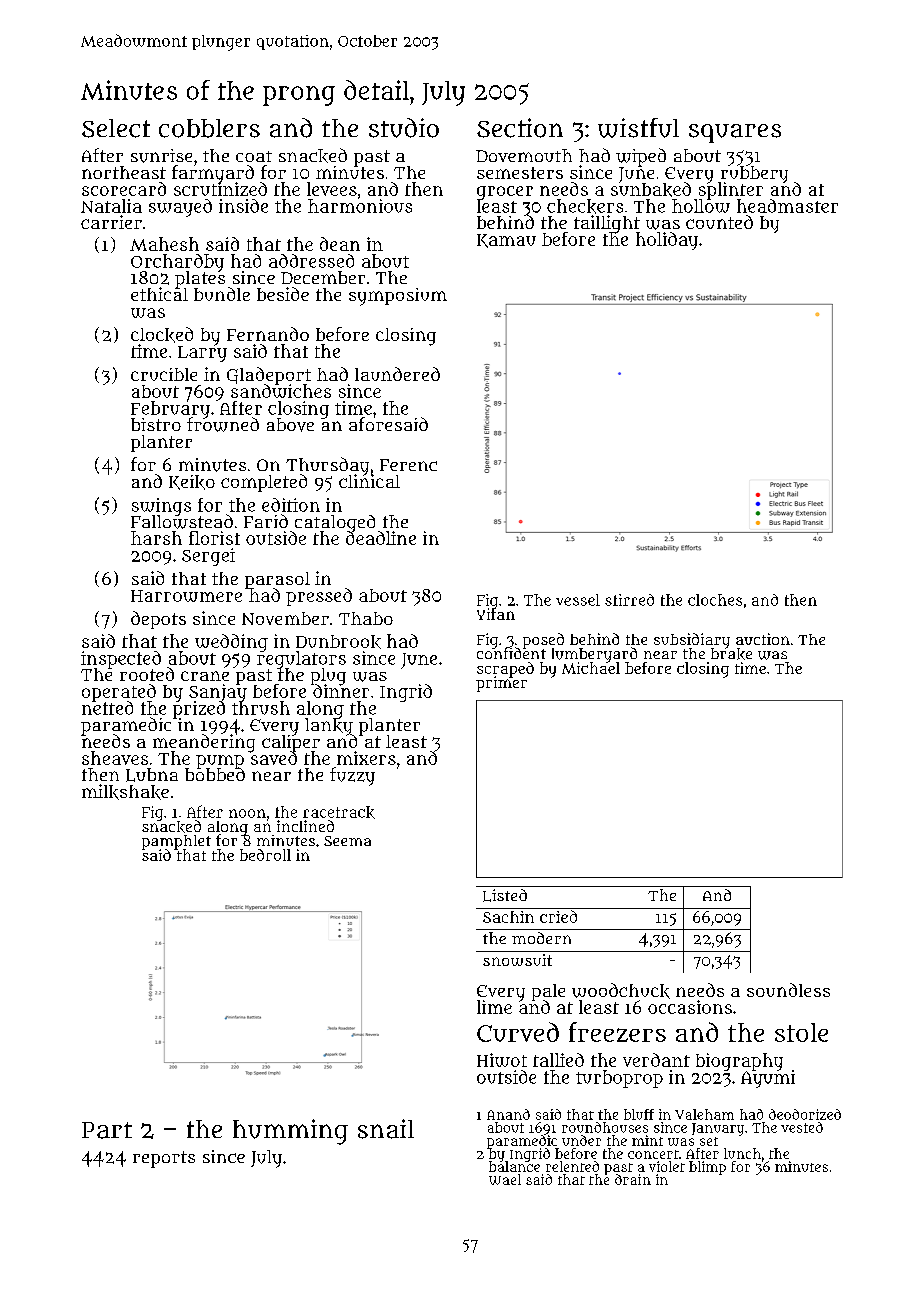 The image size is (924, 1314). What do you see at coordinates (715, 600) in the page?
I see `cloches` at bounding box center [715, 600].
